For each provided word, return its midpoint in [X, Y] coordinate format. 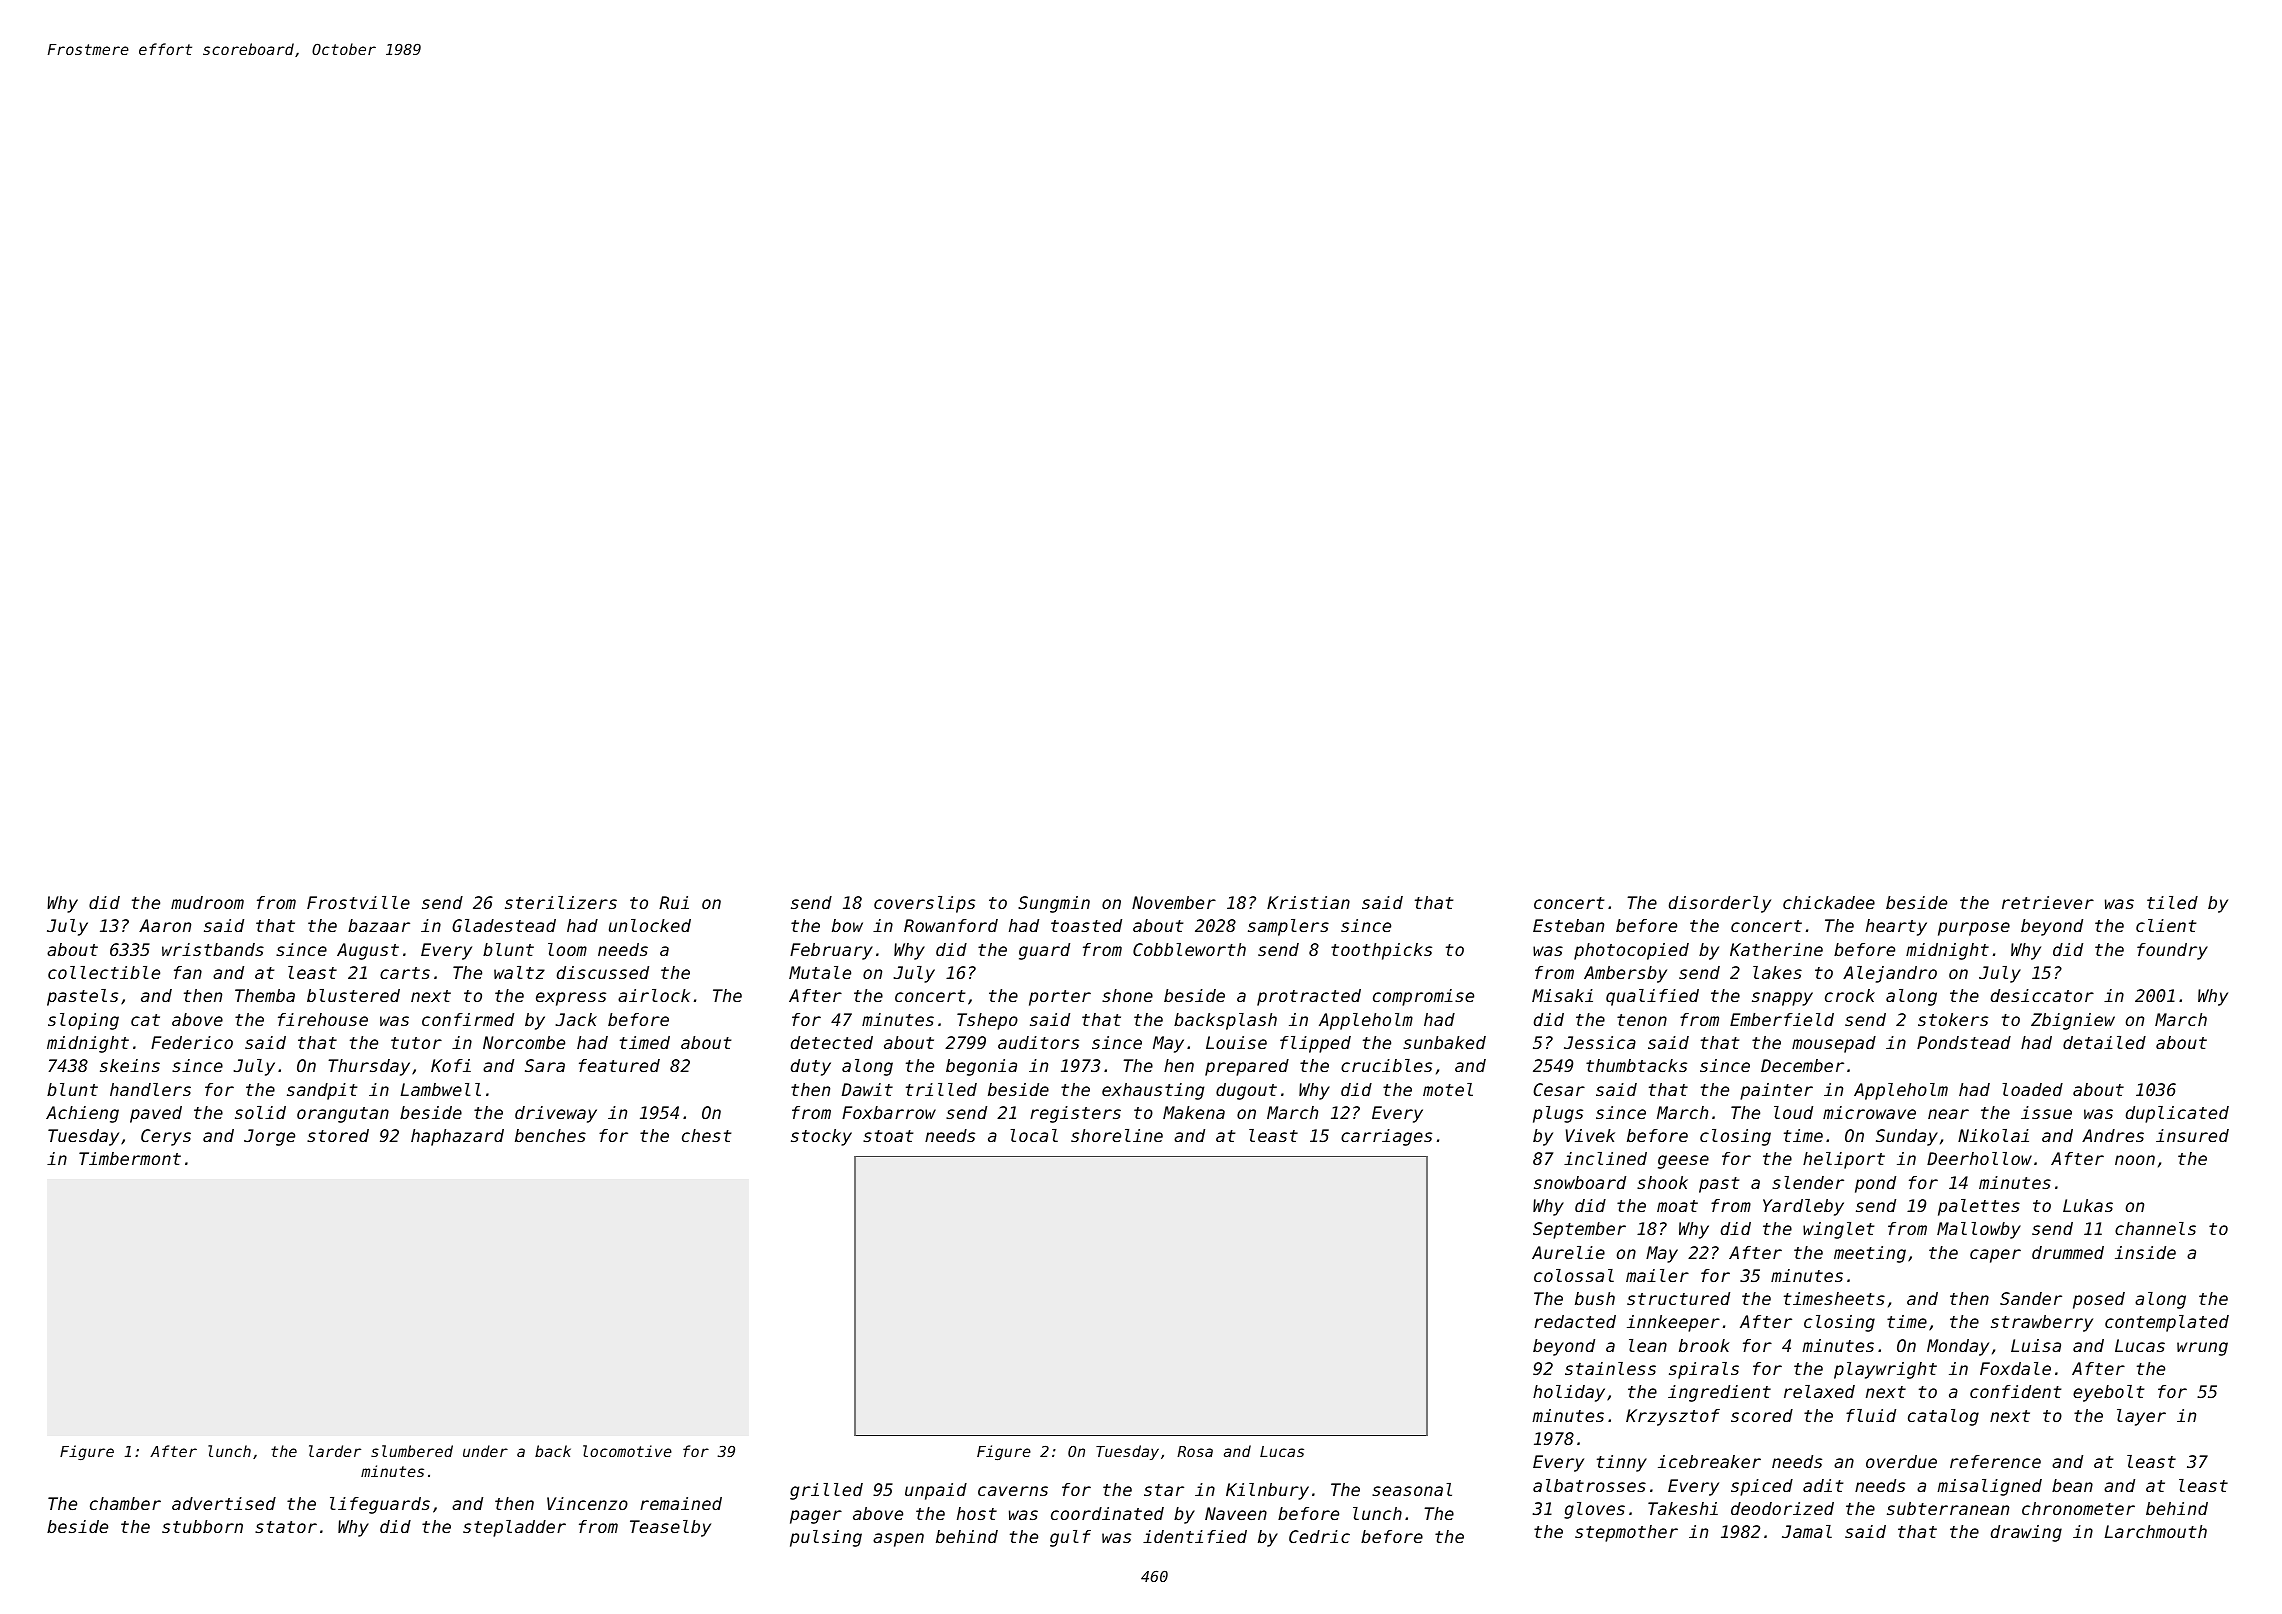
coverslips [924, 904]
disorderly [1720, 904]
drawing [2026, 1533]
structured [1678, 1298]
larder [335, 1451]
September [1579, 1230]
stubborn [202, 1526]
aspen [898, 1540]
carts [405, 973]
